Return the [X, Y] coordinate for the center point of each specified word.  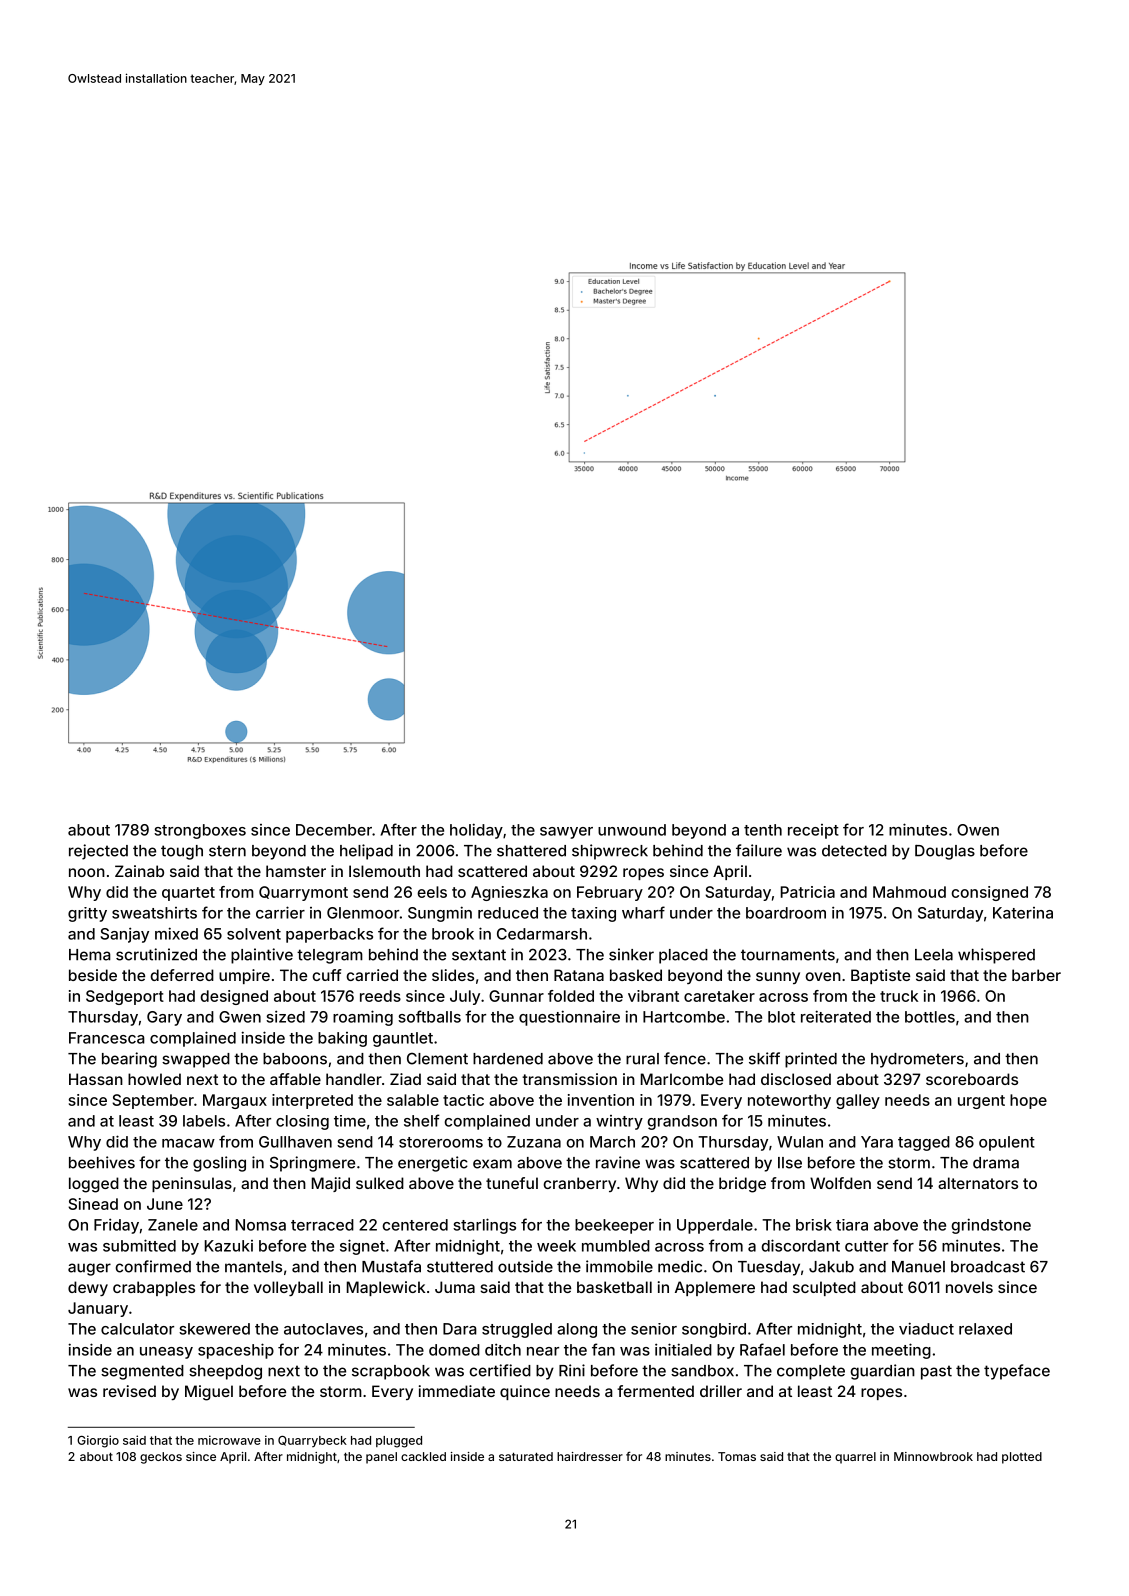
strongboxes [200, 831]
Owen [978, 830]
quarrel [855, 1458]
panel [381, 1458]
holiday [476, 831]
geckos [161, 1458]
